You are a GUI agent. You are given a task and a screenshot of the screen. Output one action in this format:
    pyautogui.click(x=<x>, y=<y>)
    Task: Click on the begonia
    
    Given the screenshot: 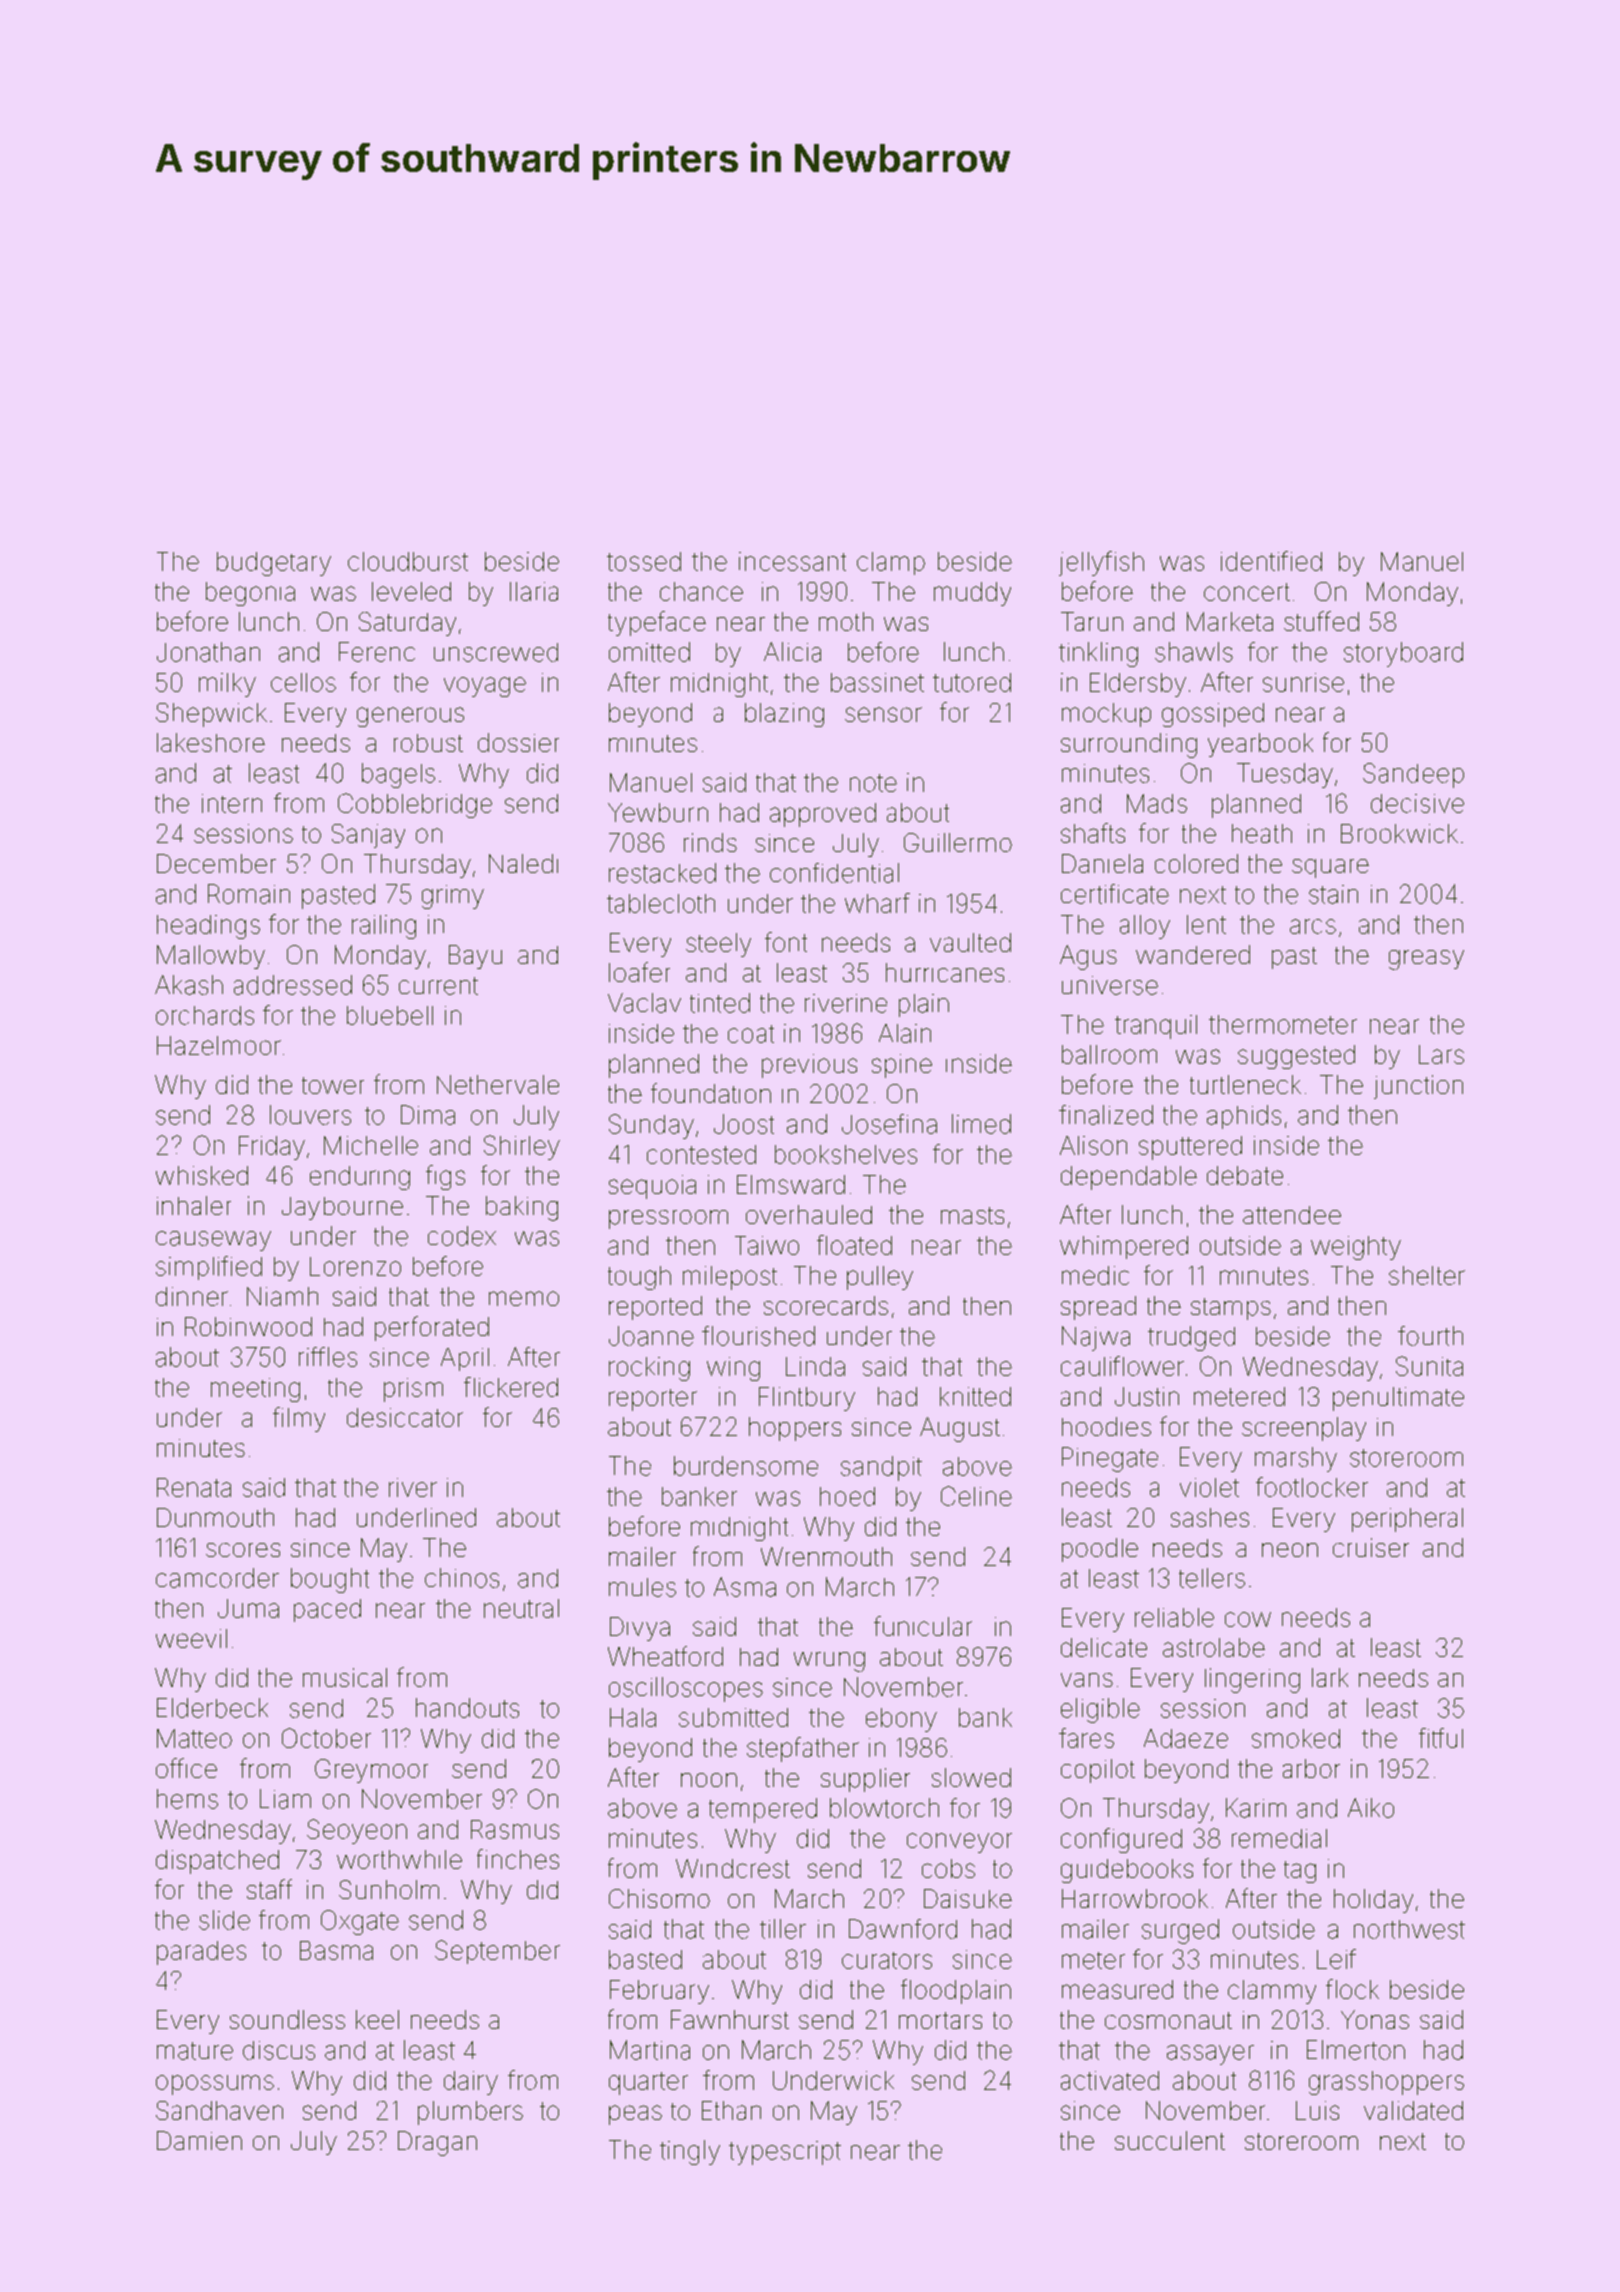 What is the action you would take?
    pyautogui.click(x=250, y=594)
